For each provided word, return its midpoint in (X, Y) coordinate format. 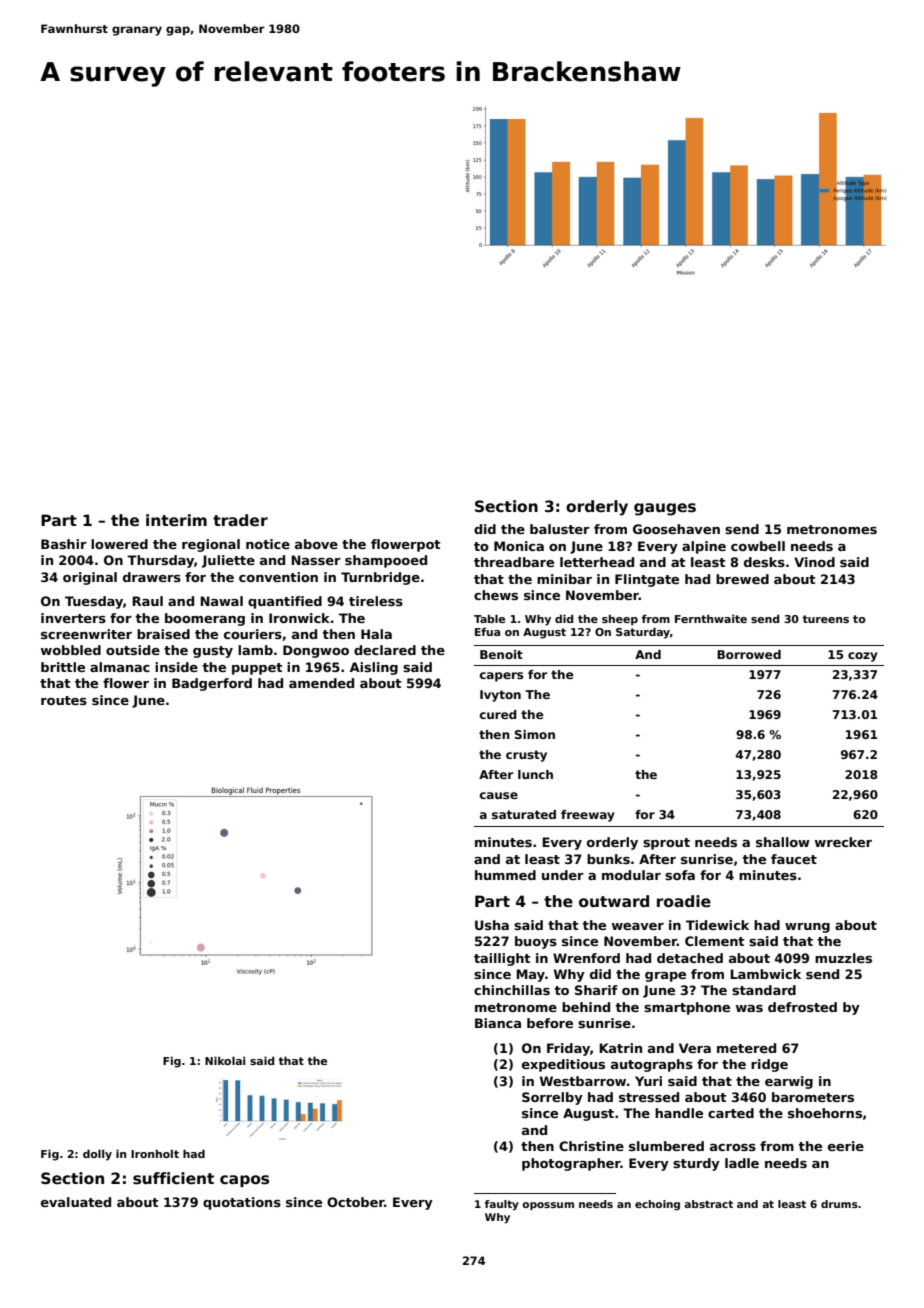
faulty (502, 1205)
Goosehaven (676, 529)
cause (499, 795)
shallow (783, 842)
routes (64, 700)
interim (176, 520)
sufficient (173, 1178)
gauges (665, 509)
